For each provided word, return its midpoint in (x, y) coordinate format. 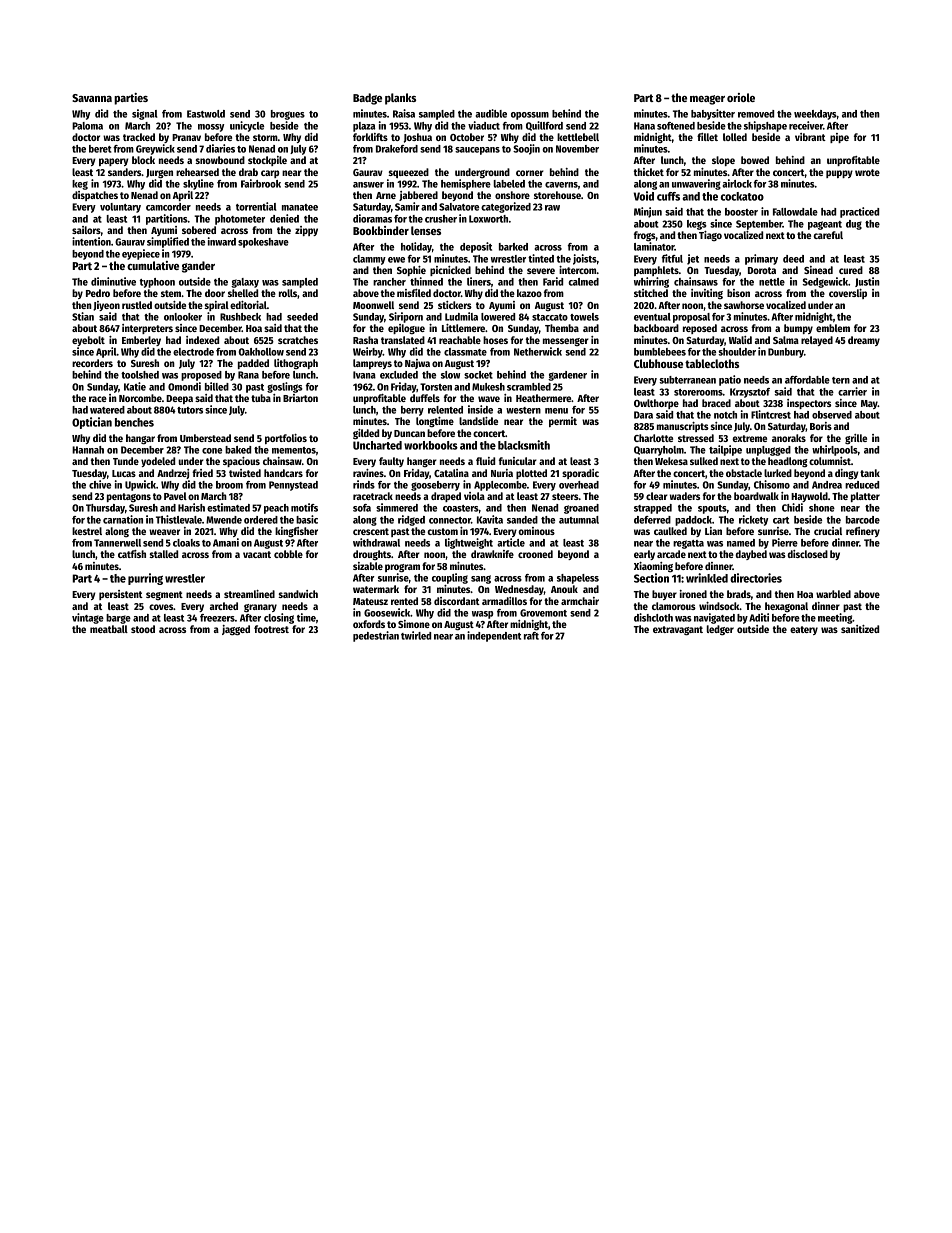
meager (707, 100)
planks (400, 99)
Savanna (92, 98)
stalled (163, 554)
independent (494, 636)
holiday (416, 247)
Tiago (710, 236)
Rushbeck (240, 317)
